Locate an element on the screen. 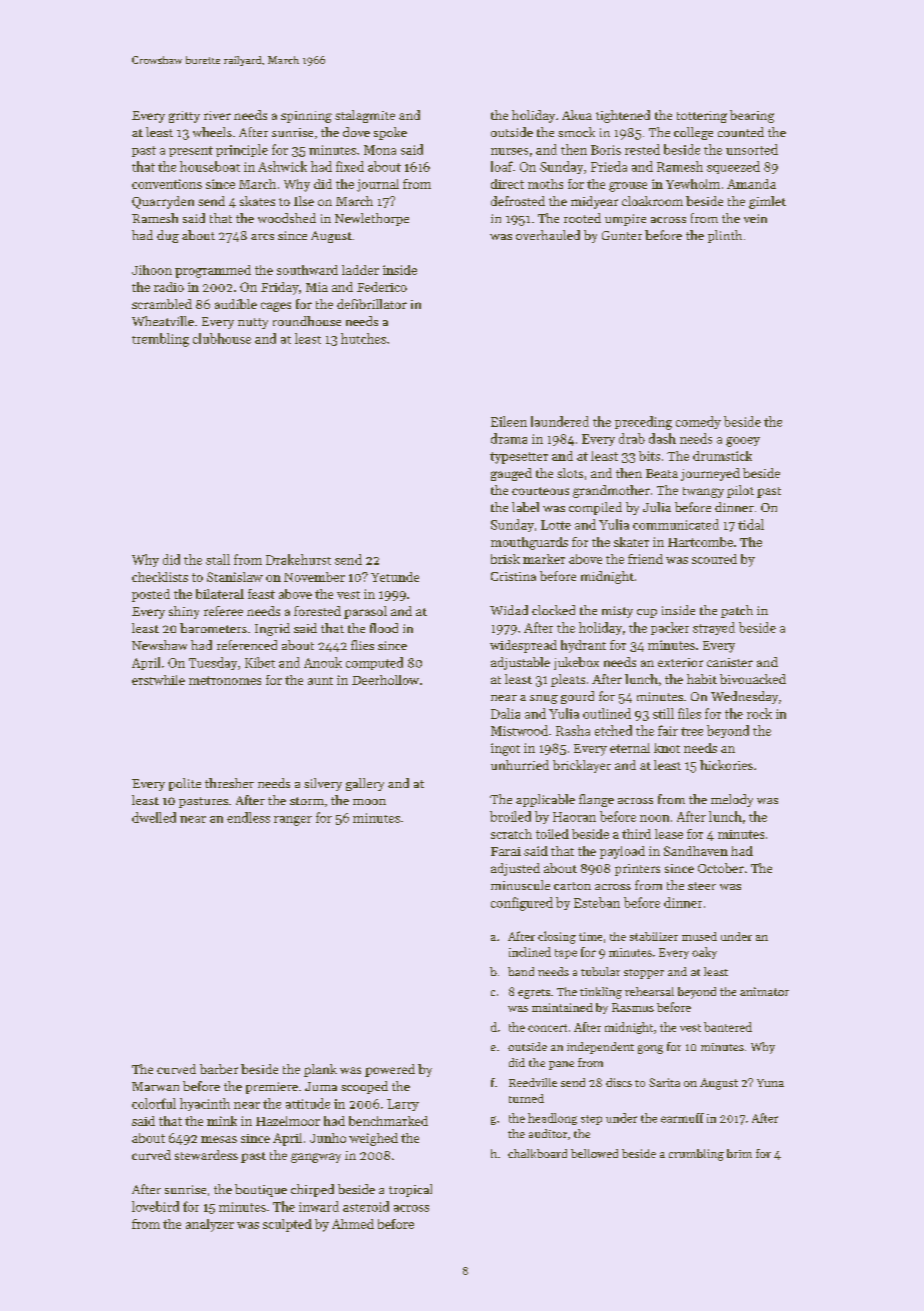  gallery is located at coordinates (365, 784).
